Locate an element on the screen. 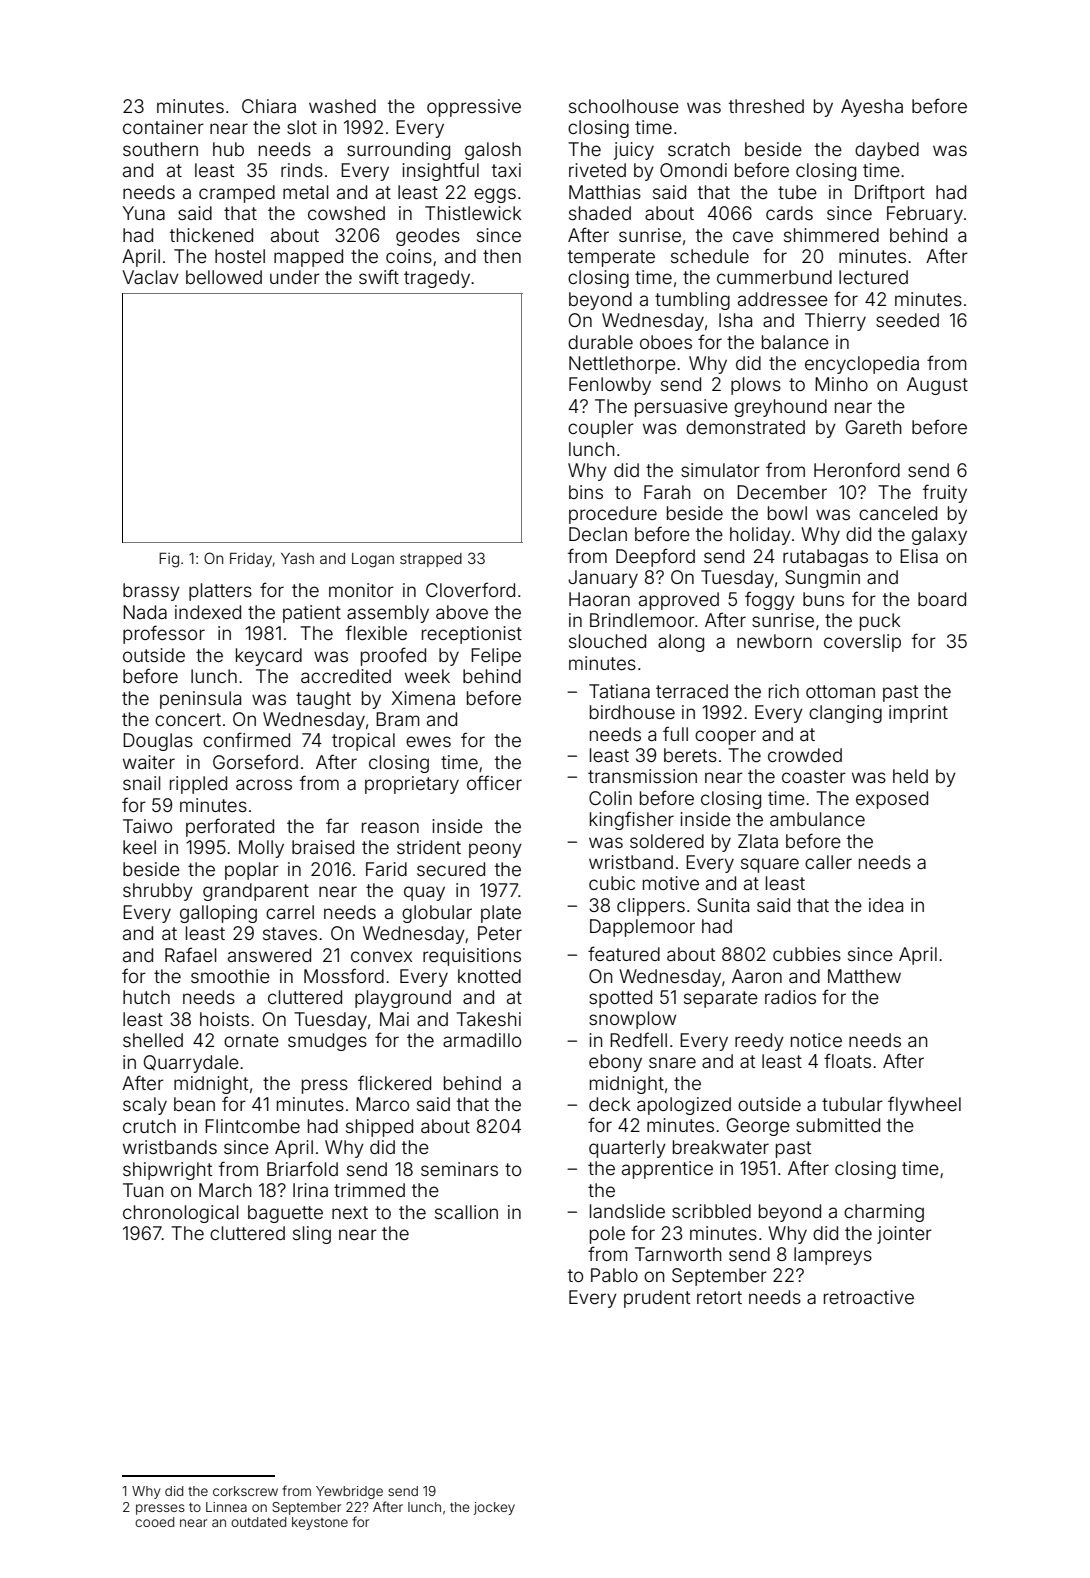 Image resolution: width=1090 pixels, height=1578 pixels. transmission is located at coordinates (642, 776).
